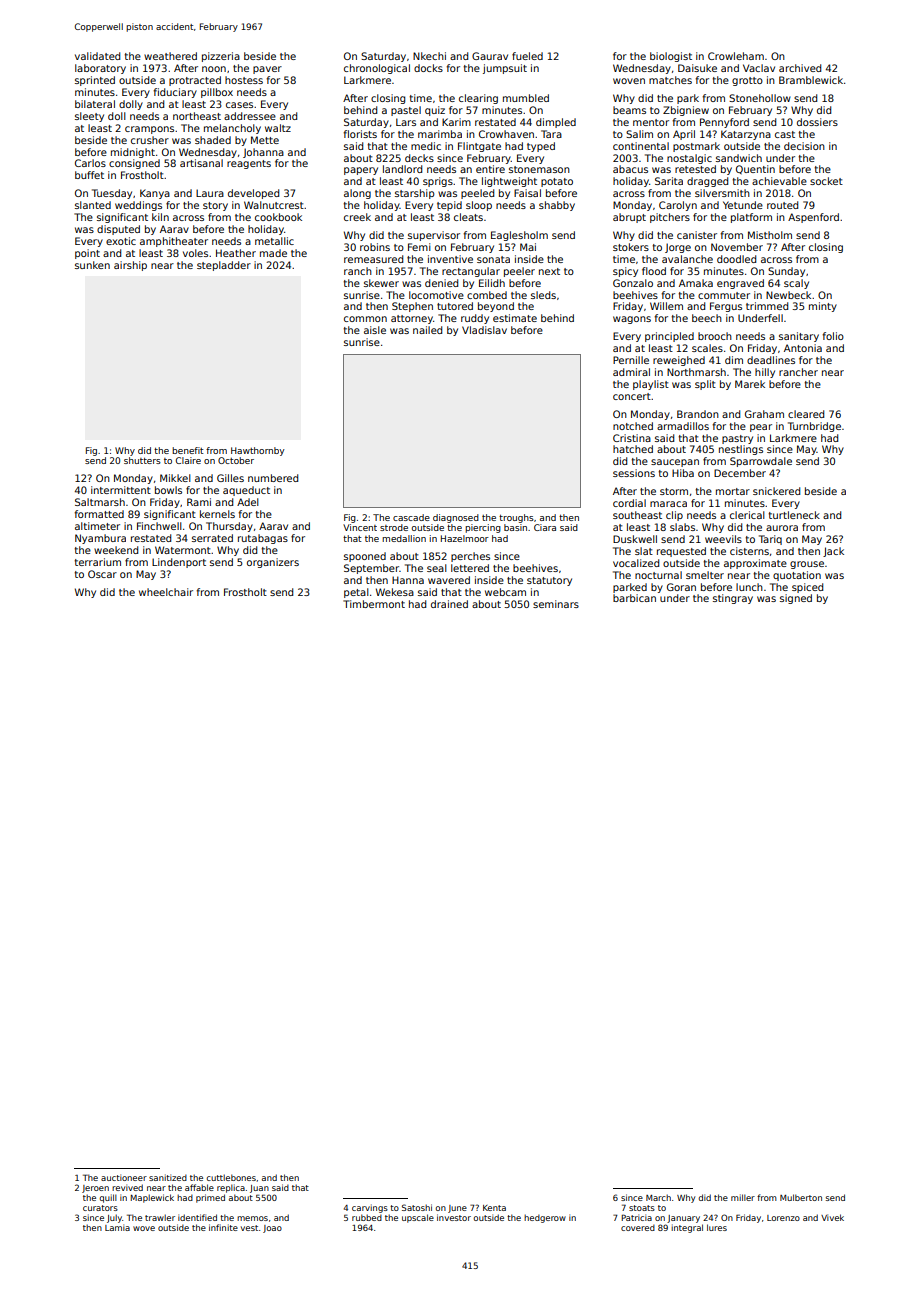 This screenshot has width=924, height=1308. Describe the element at coordinates (671, 57) in the screenshot. I see `biologist` at that location.
